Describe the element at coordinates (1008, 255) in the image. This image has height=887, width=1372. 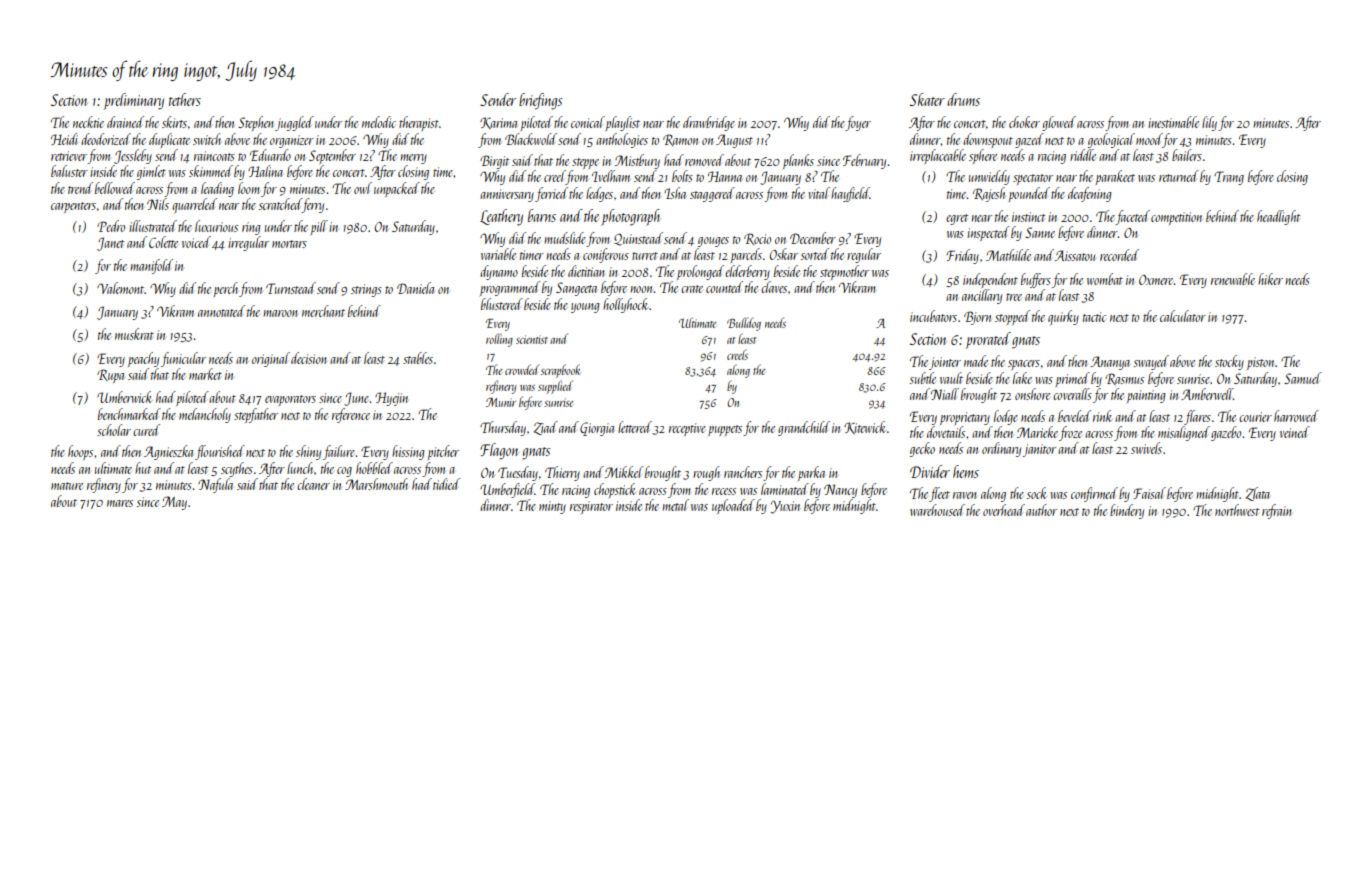
I see `Mathilde` at that location.
